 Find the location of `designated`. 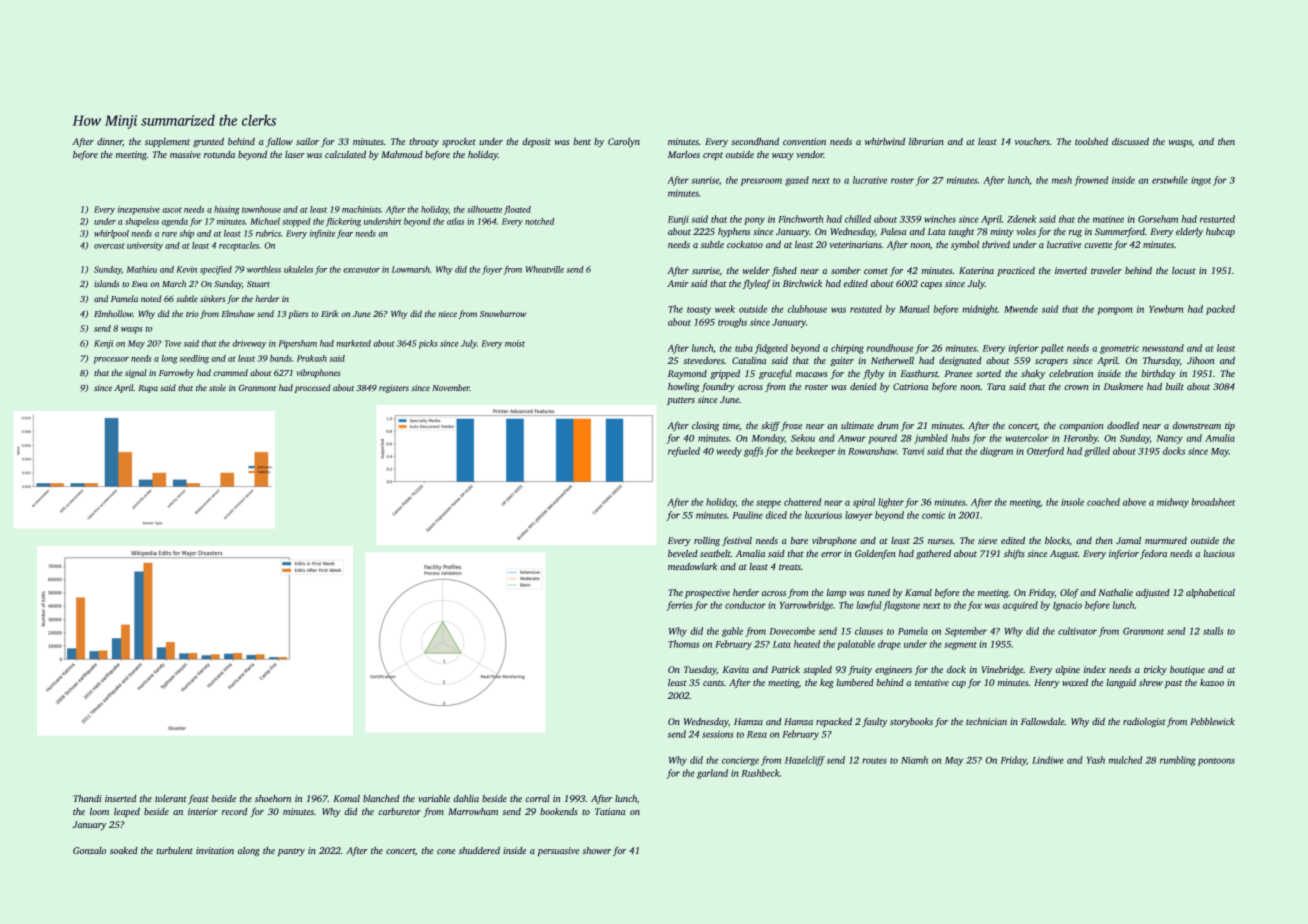

designated is located at coordinates (960, 361).
